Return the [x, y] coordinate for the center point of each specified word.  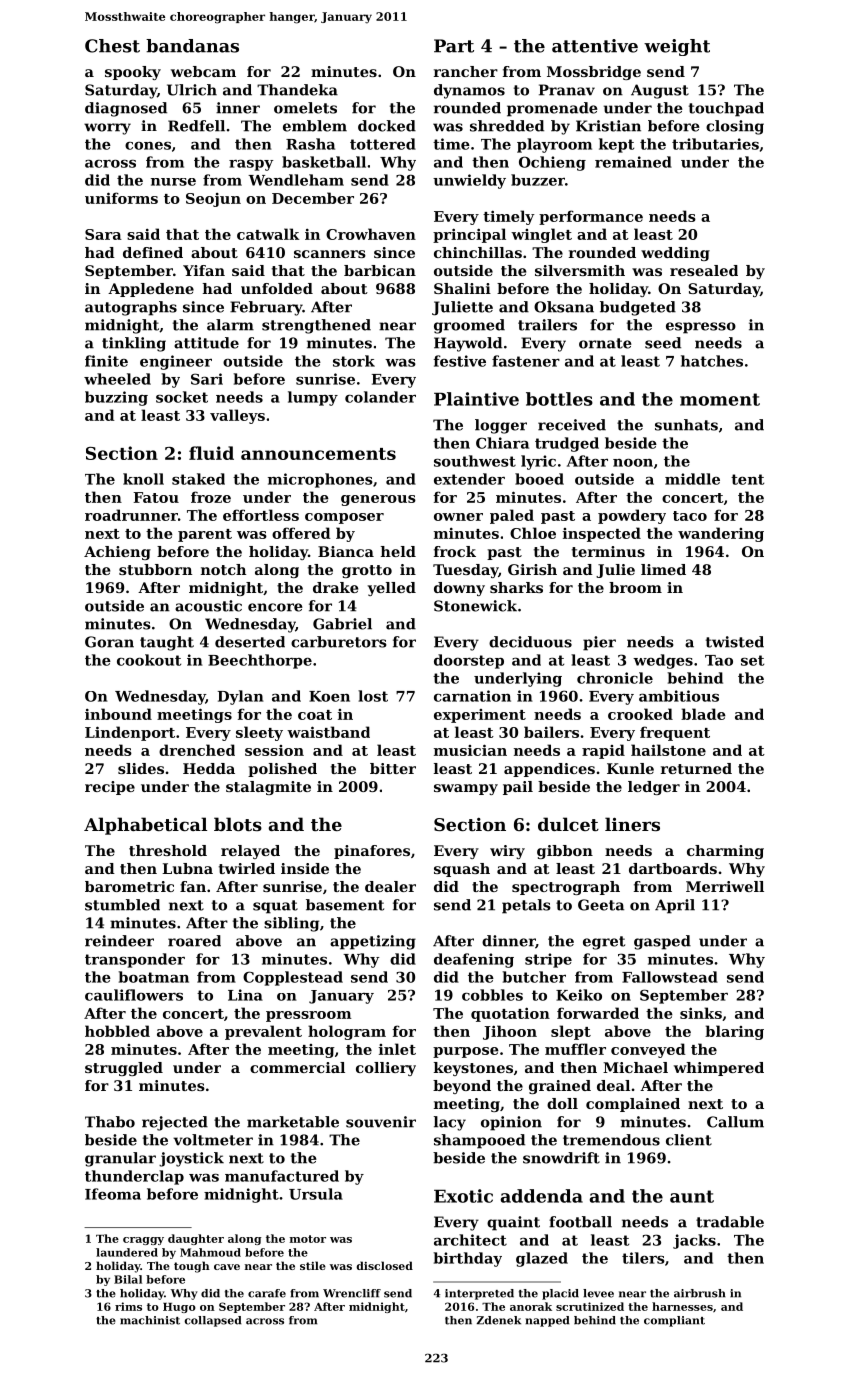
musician [470, 750]
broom [635, 587]
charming [725, 852]
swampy [466, 789]
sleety [259, 733]
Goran [109, 642]
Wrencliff [352, 1293]
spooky [133, 73]
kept [616, 145]
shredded [507, 126]
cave [227, 1267]
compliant [674, 1321]
